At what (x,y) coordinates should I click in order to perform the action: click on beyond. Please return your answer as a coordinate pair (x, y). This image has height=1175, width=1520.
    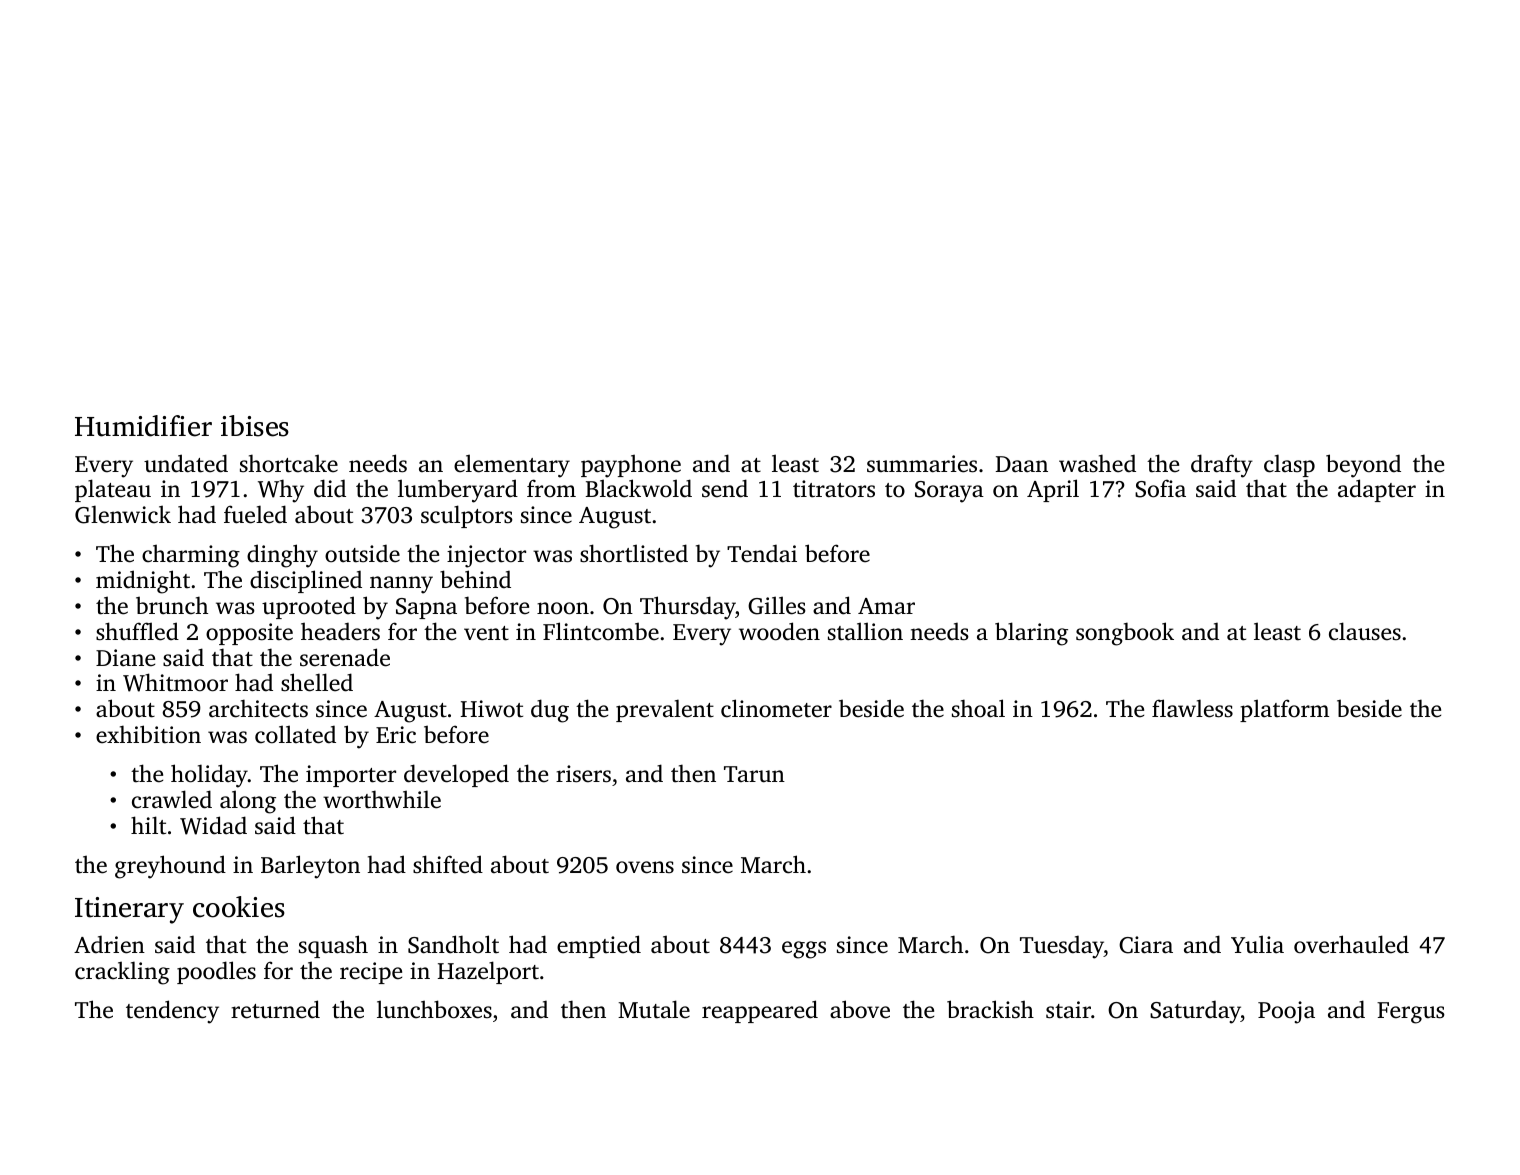
    Looking at the image, I should click on (1363, 466).
